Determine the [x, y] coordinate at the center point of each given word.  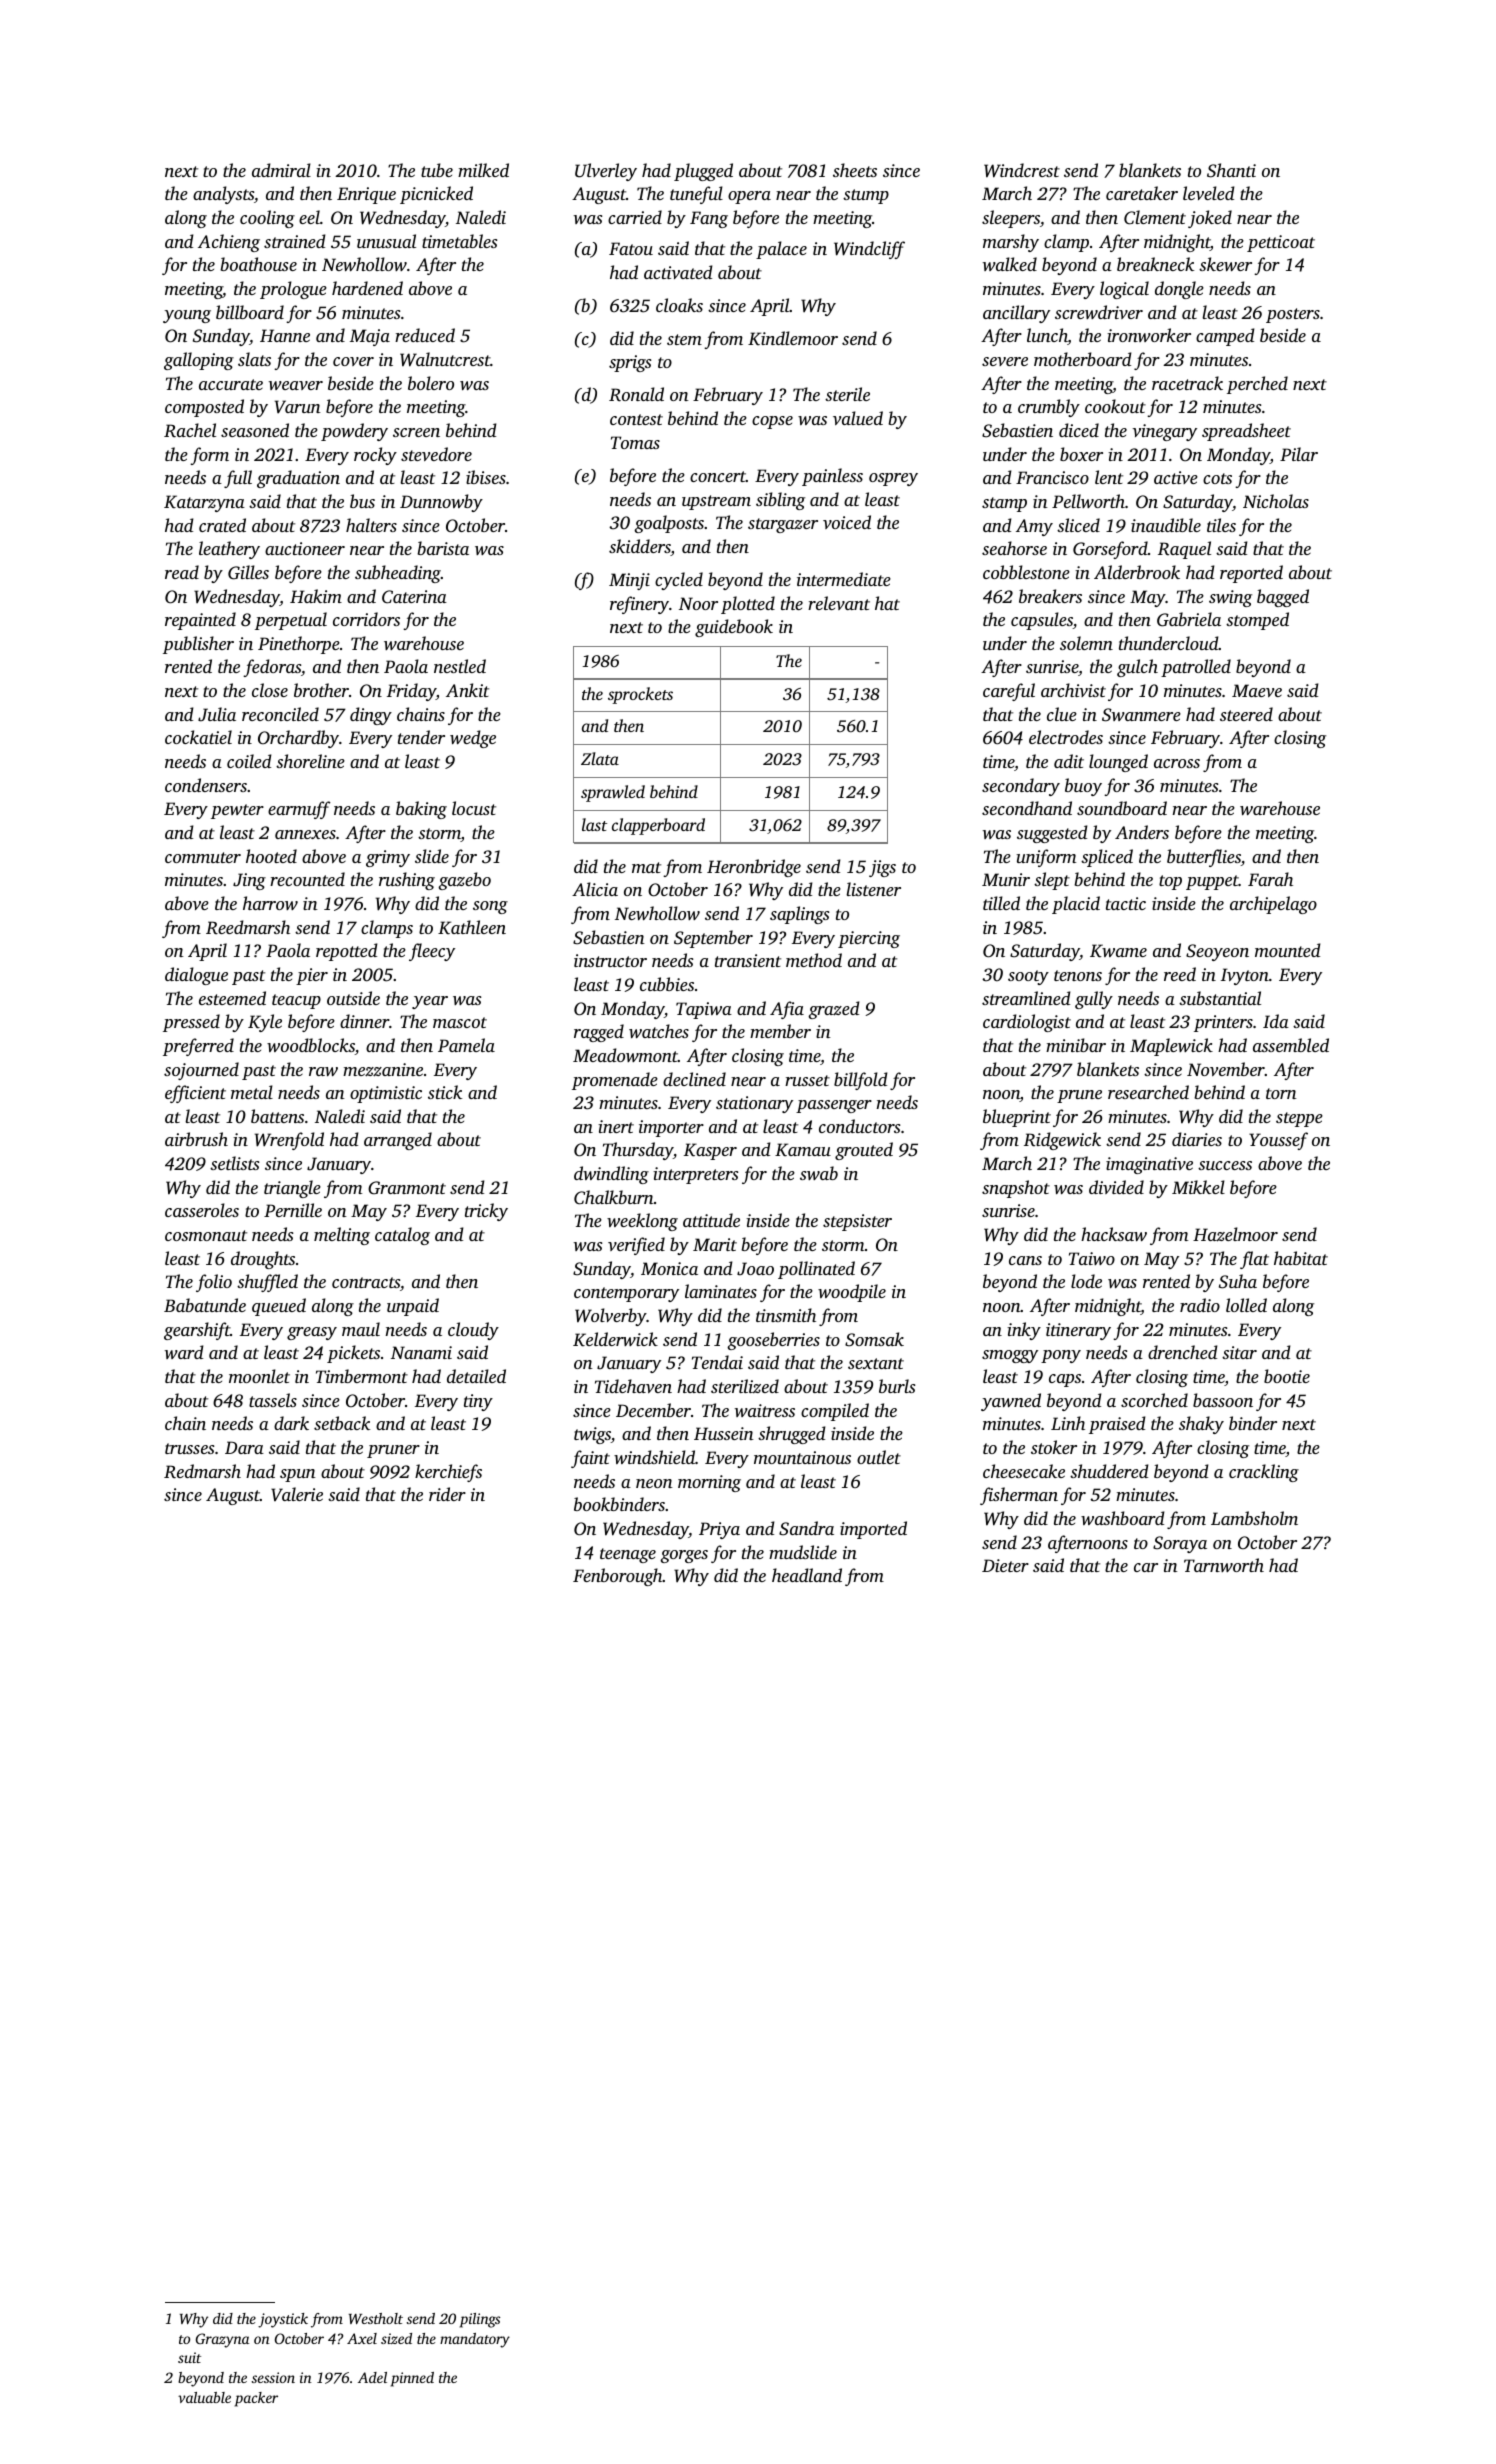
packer [256, 2399]
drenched [1183, 1352]
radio [1200, 1305]
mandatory [475, 2340]
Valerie [297, 1494]
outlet [879, 1457]
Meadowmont [625, 1055]
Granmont [407, 1188]
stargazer [783, 525]
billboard [250, 312]
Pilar [1299, 454]
